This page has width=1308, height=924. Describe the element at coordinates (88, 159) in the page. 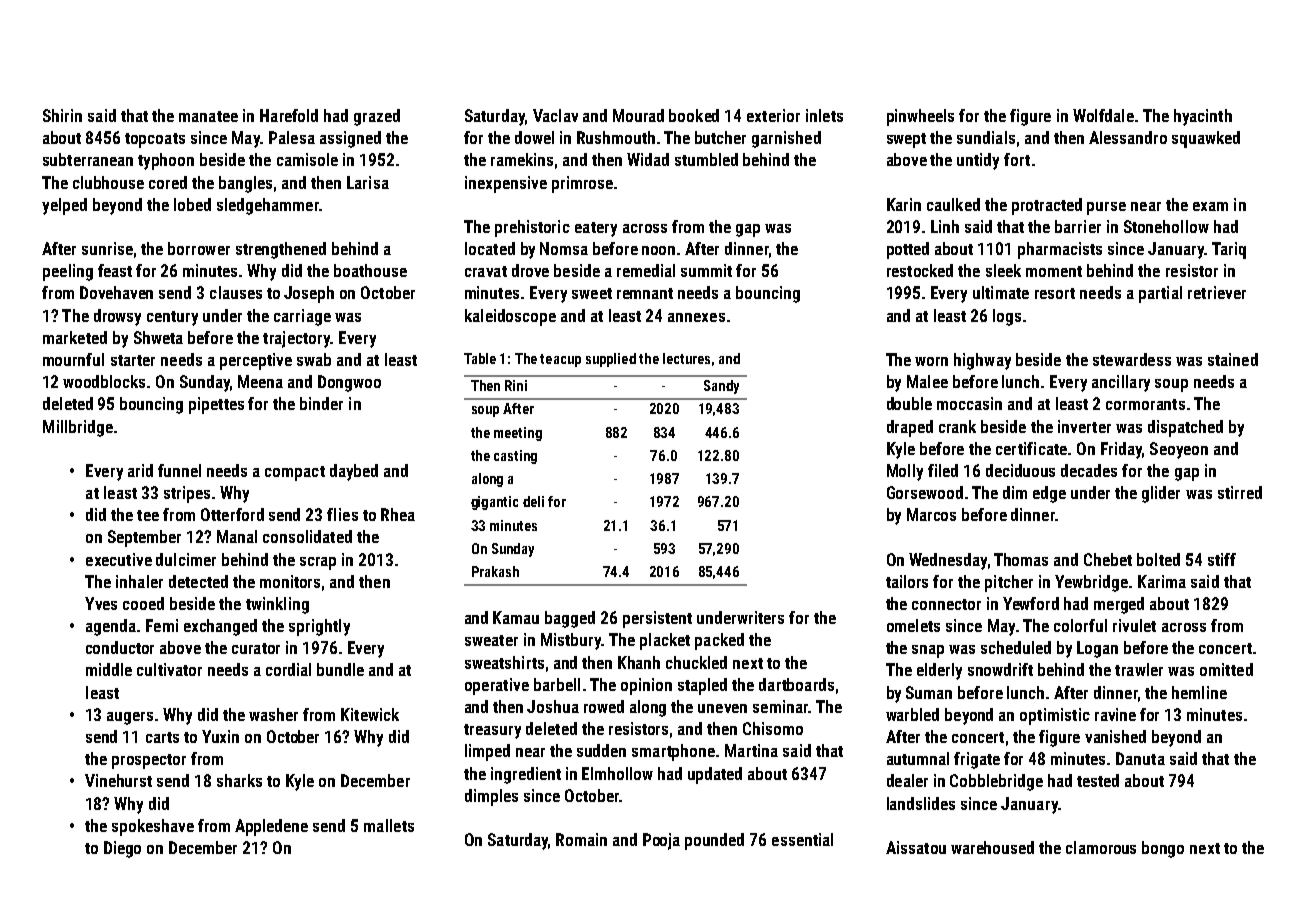

I see `subterranean` at that location.
